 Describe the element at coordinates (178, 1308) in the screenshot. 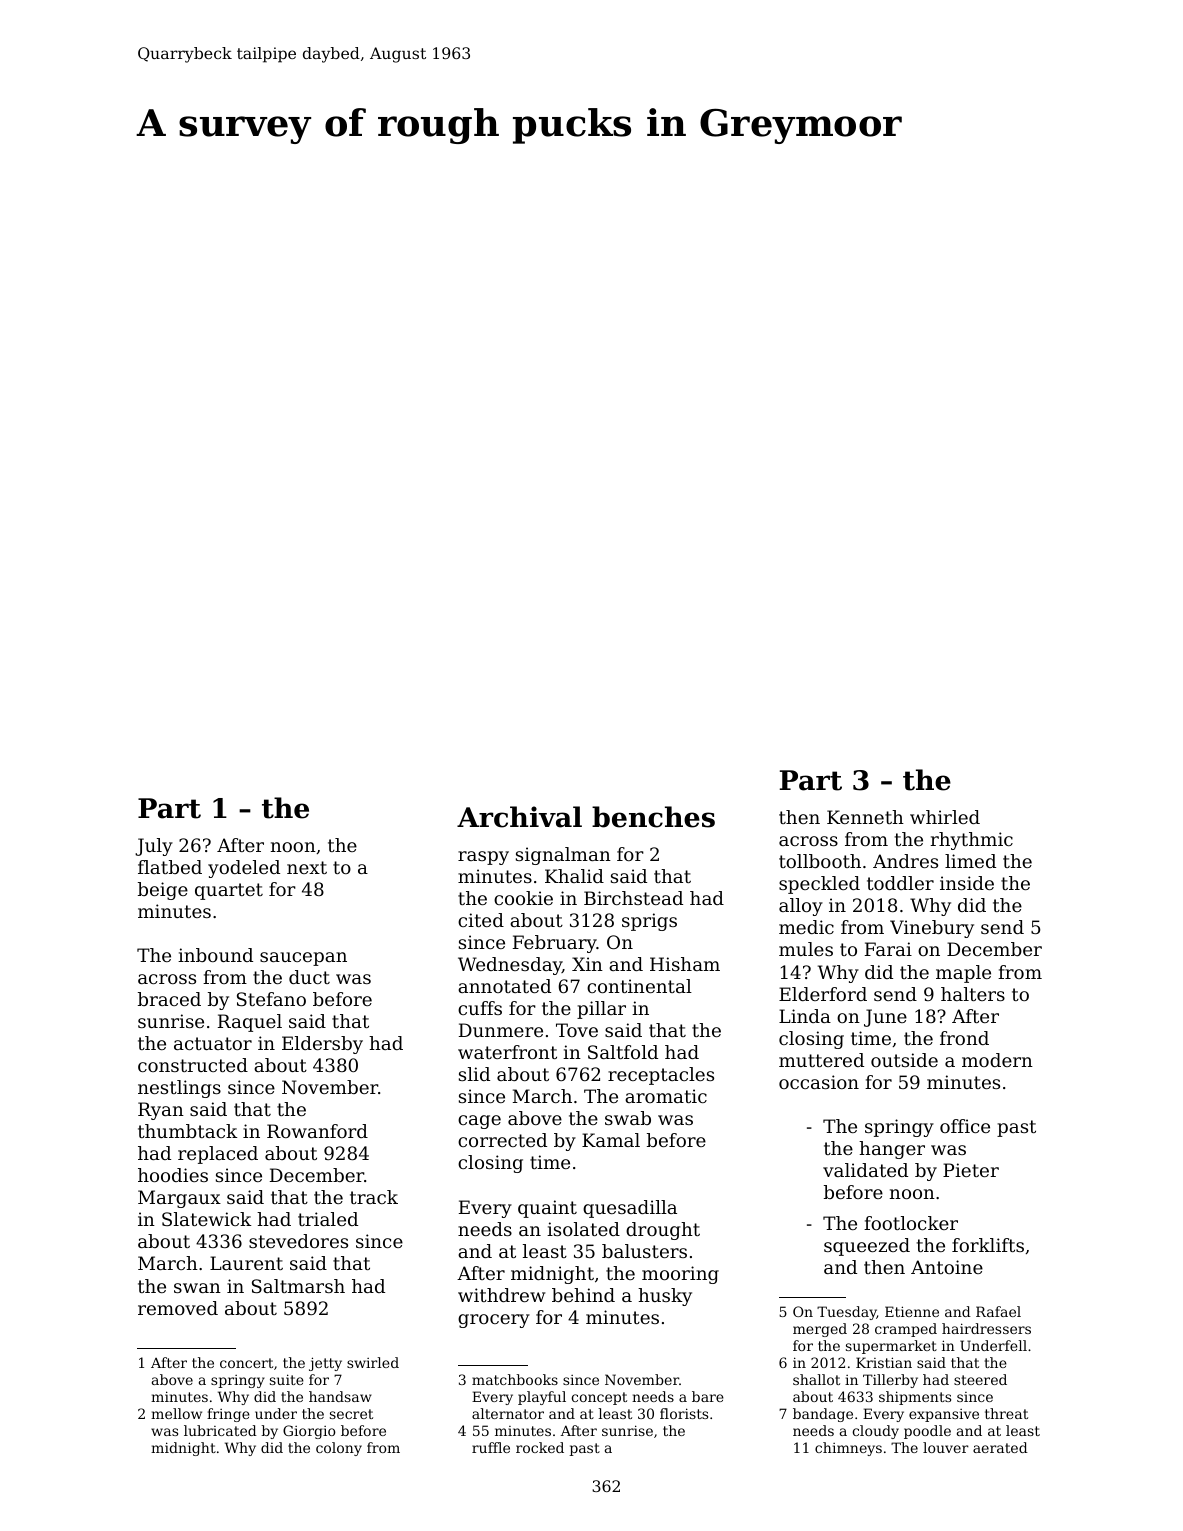

I see `removed` at that location.
